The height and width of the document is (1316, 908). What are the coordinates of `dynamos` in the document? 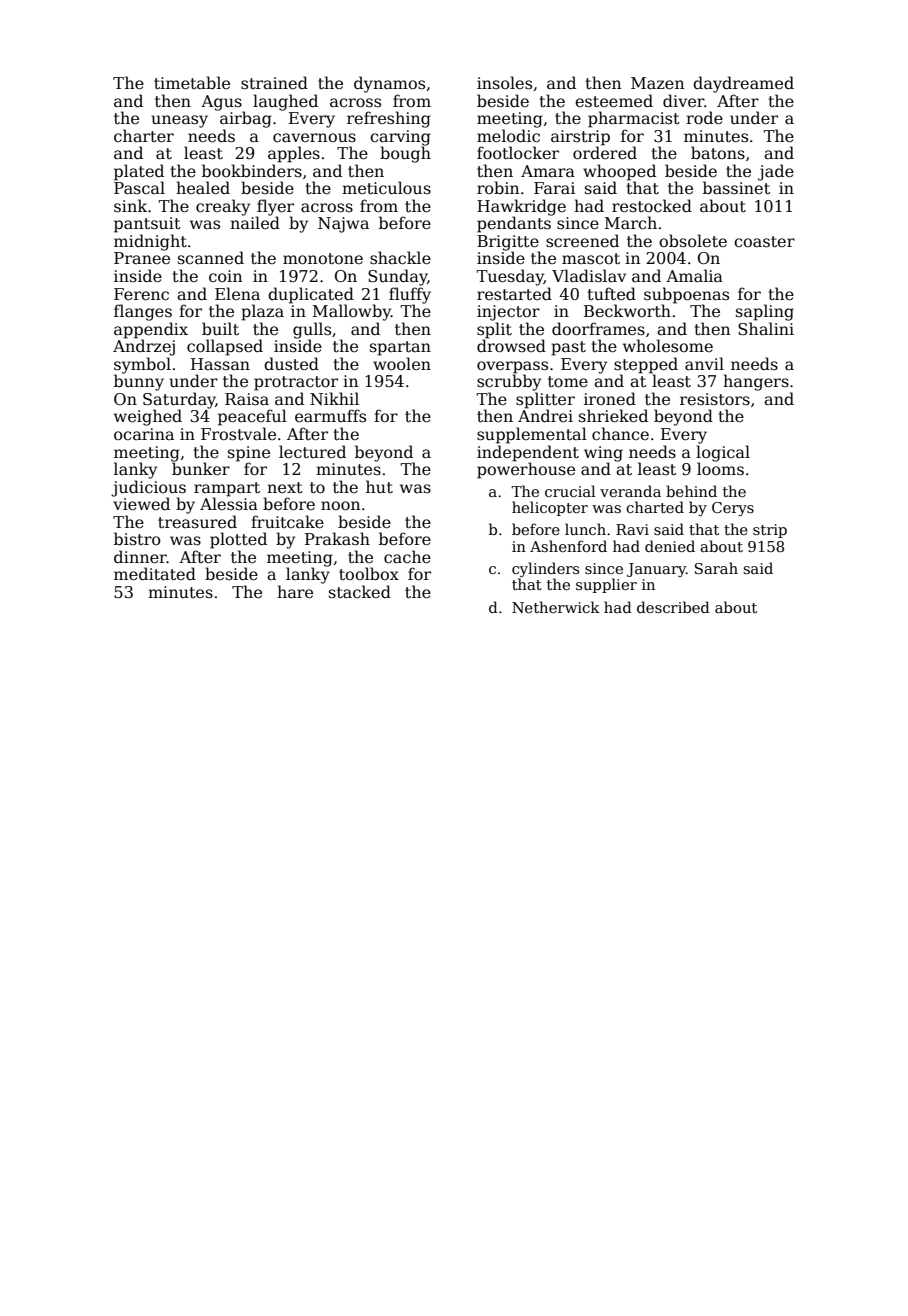 It's located at (389, 84).
